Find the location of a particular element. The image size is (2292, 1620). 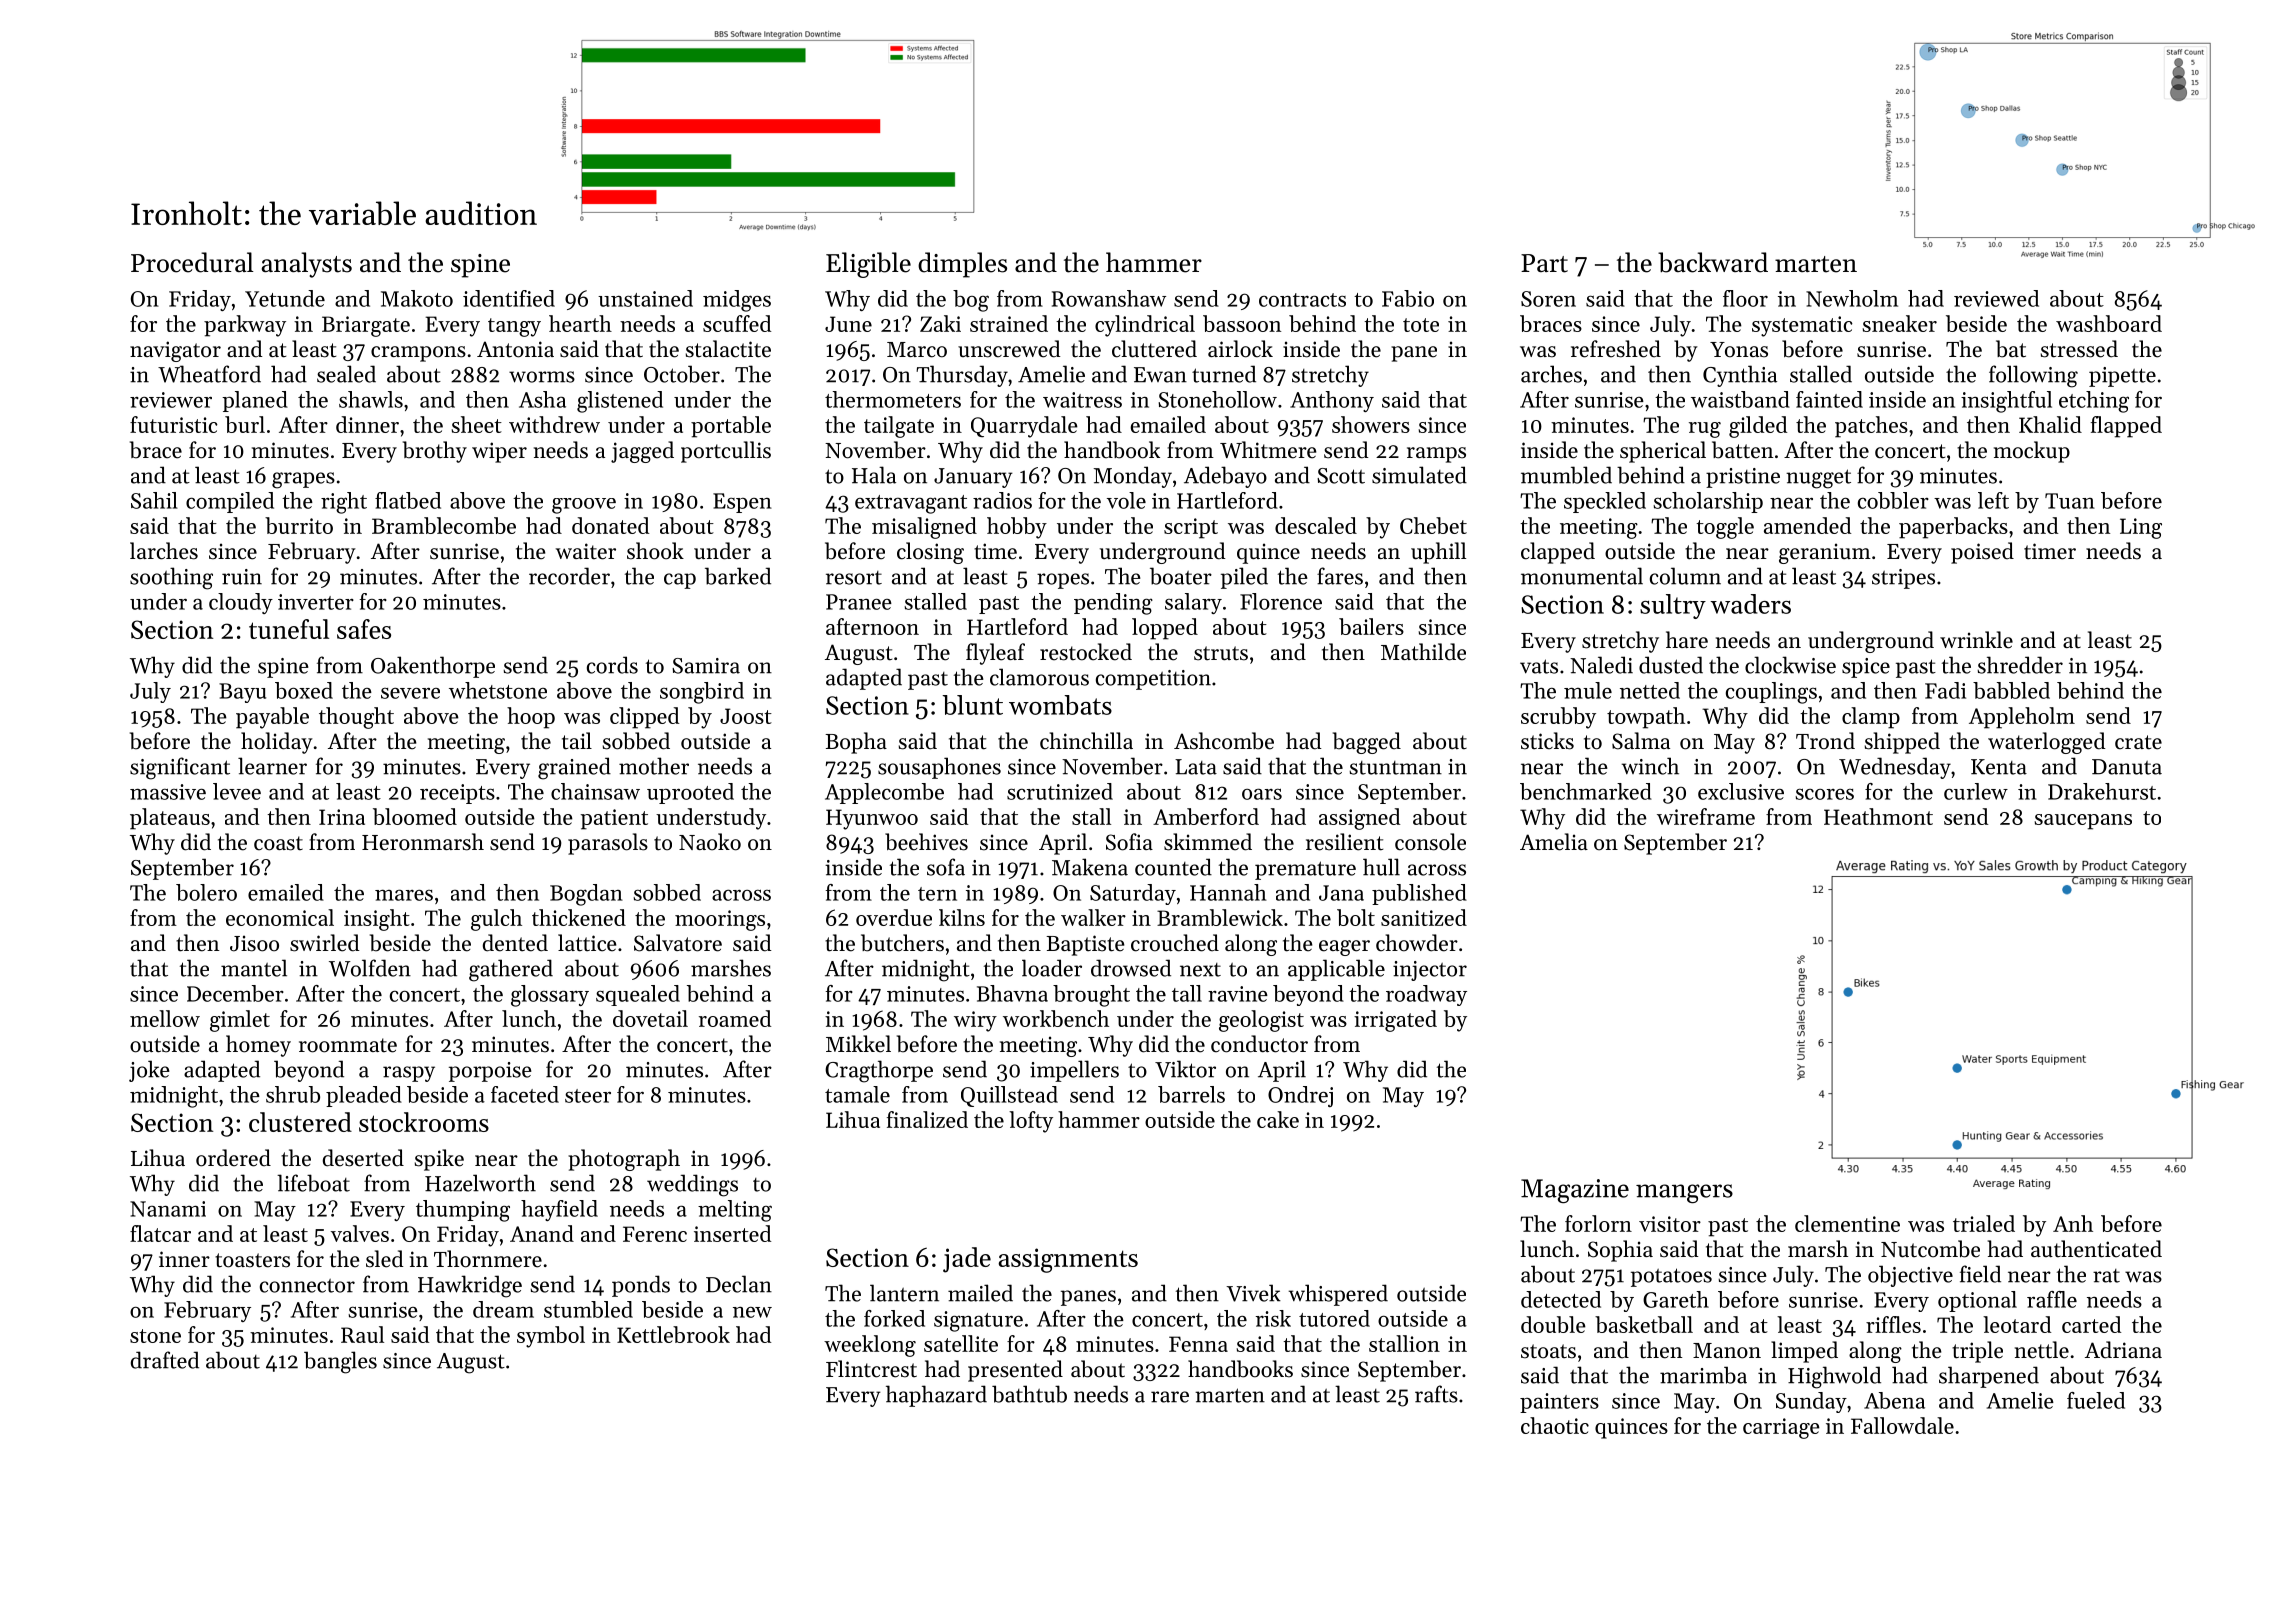

backward is located at coordinates (1713, 262).
